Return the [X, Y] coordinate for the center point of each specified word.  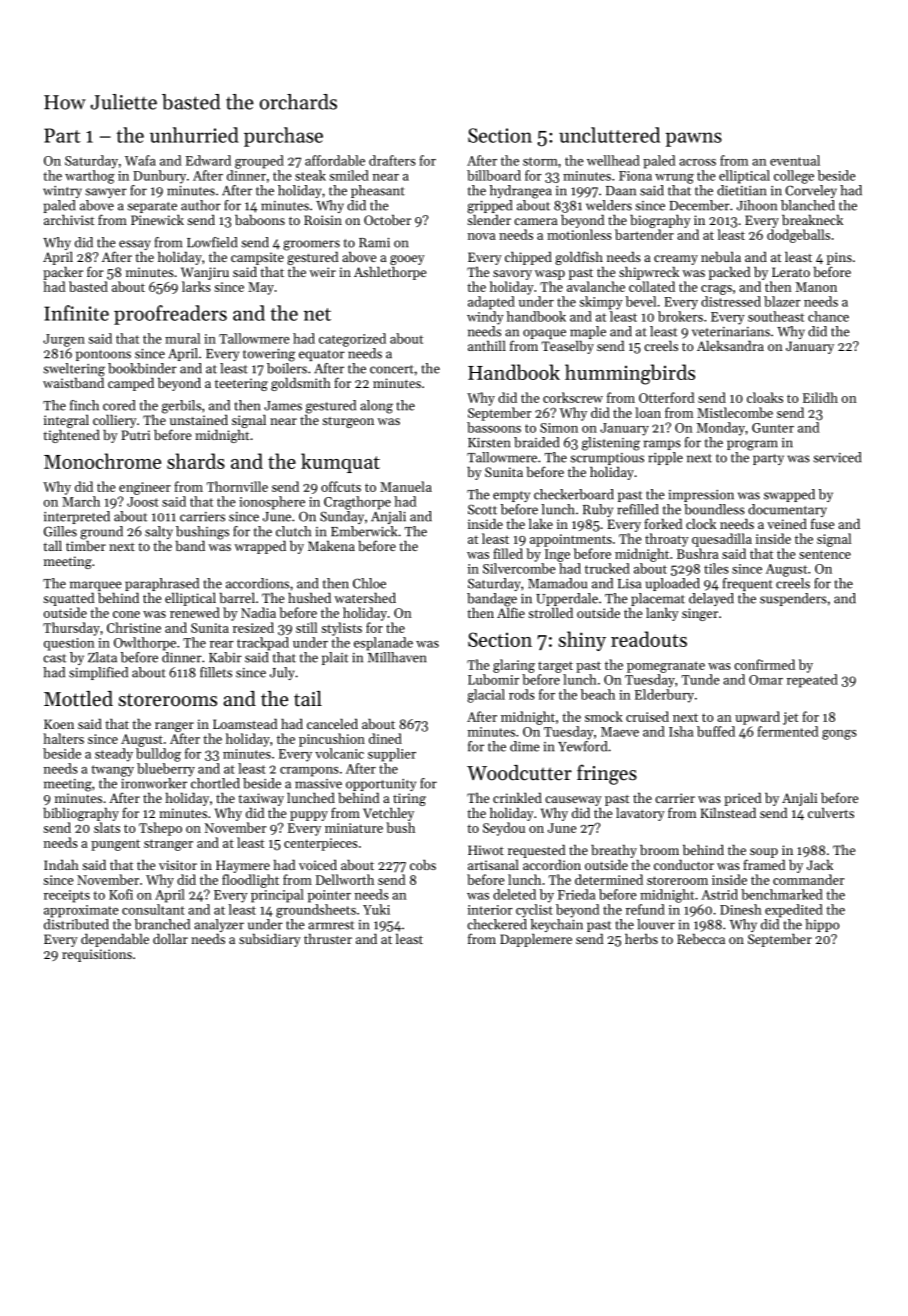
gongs [839, 735]
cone [126, 614]
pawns [694, 139]
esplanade [383, 644]
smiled [349, 175]
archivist [69, 219]
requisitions [97, 955]
